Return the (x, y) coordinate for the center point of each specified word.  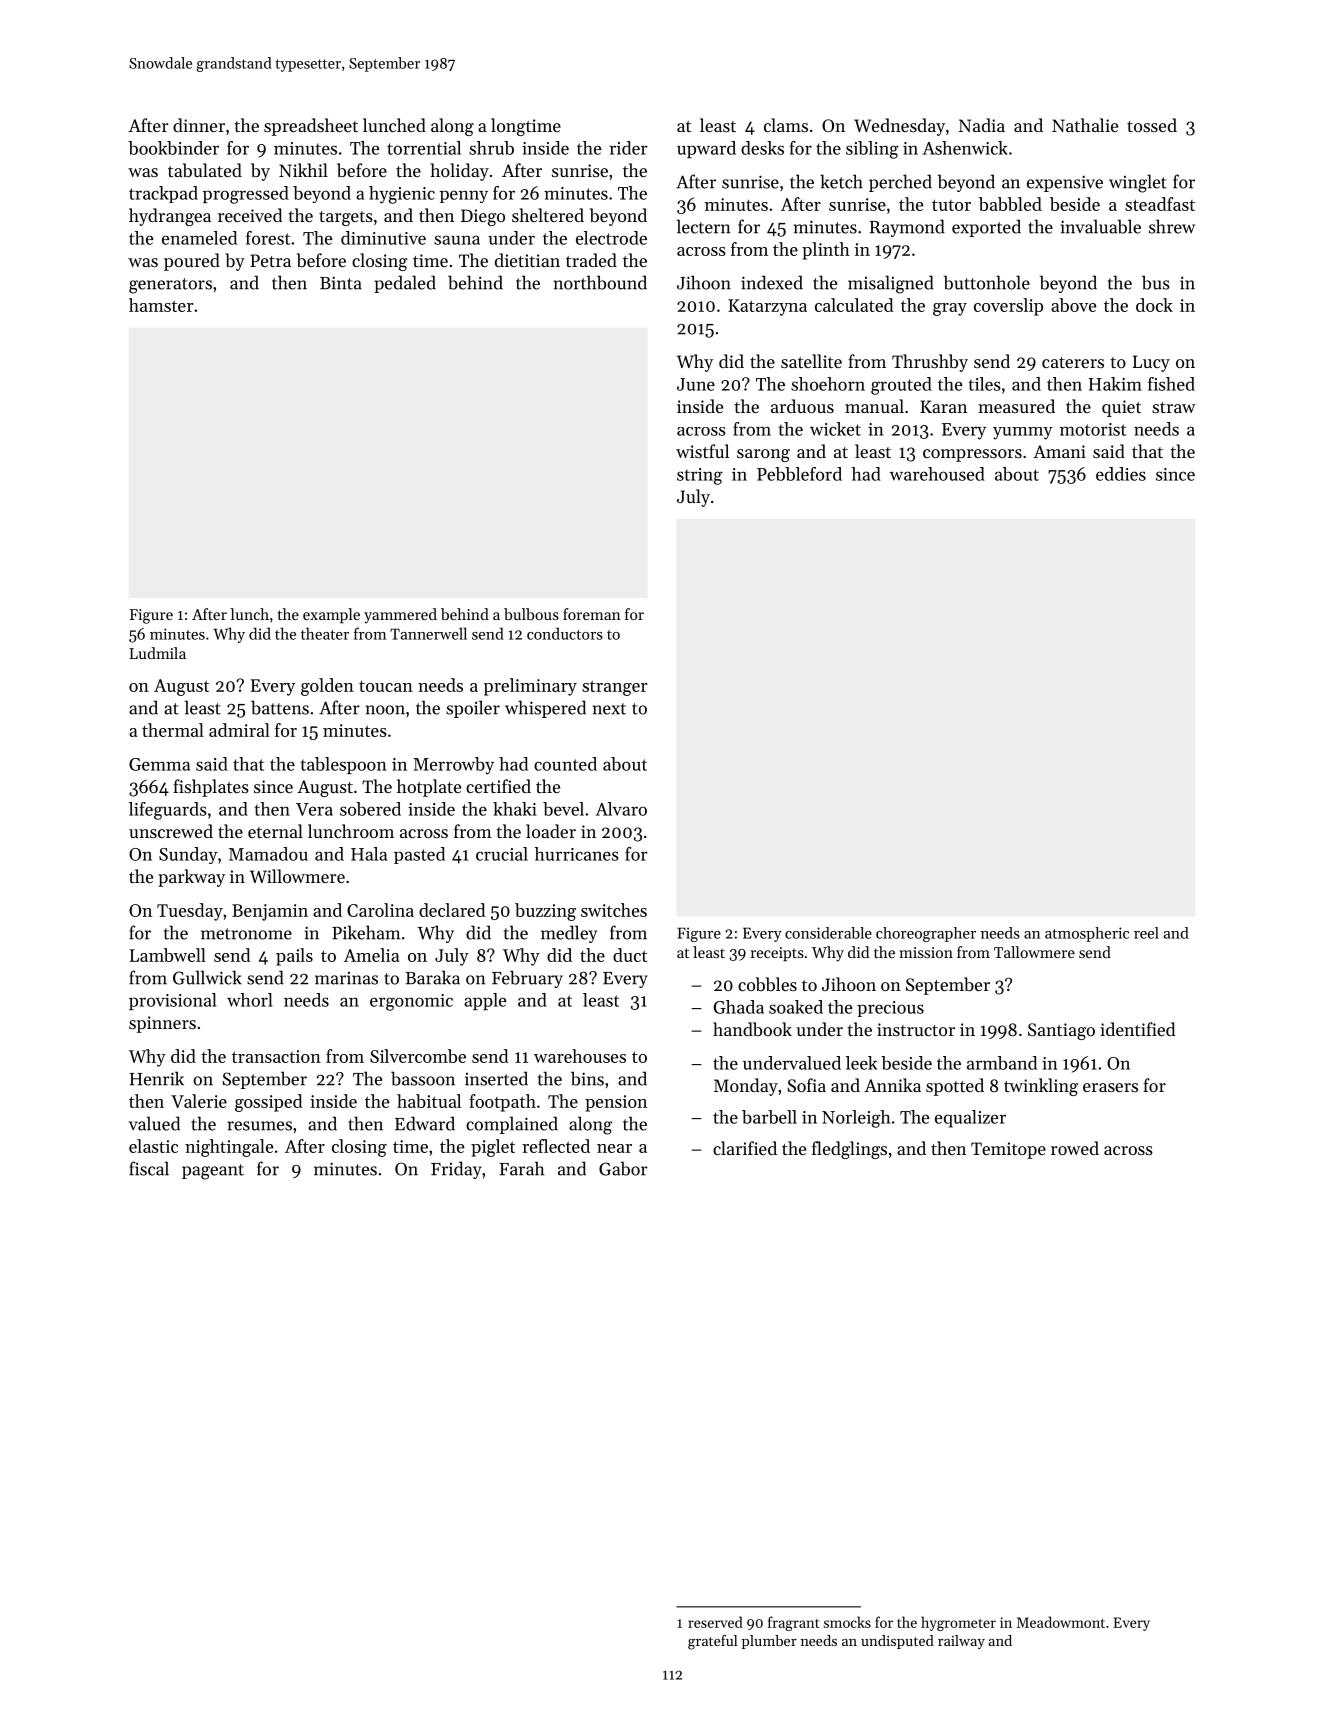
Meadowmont (1061, 1622)
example (331, 615)
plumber (769, 1642)
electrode (611, 238)
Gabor (623, 1168)
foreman (592, 614)
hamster (161, 305)
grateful (713, 1642)
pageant (213, 1172)
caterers (1073, 362)
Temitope (1008, 1150)
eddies (1121, 474)
